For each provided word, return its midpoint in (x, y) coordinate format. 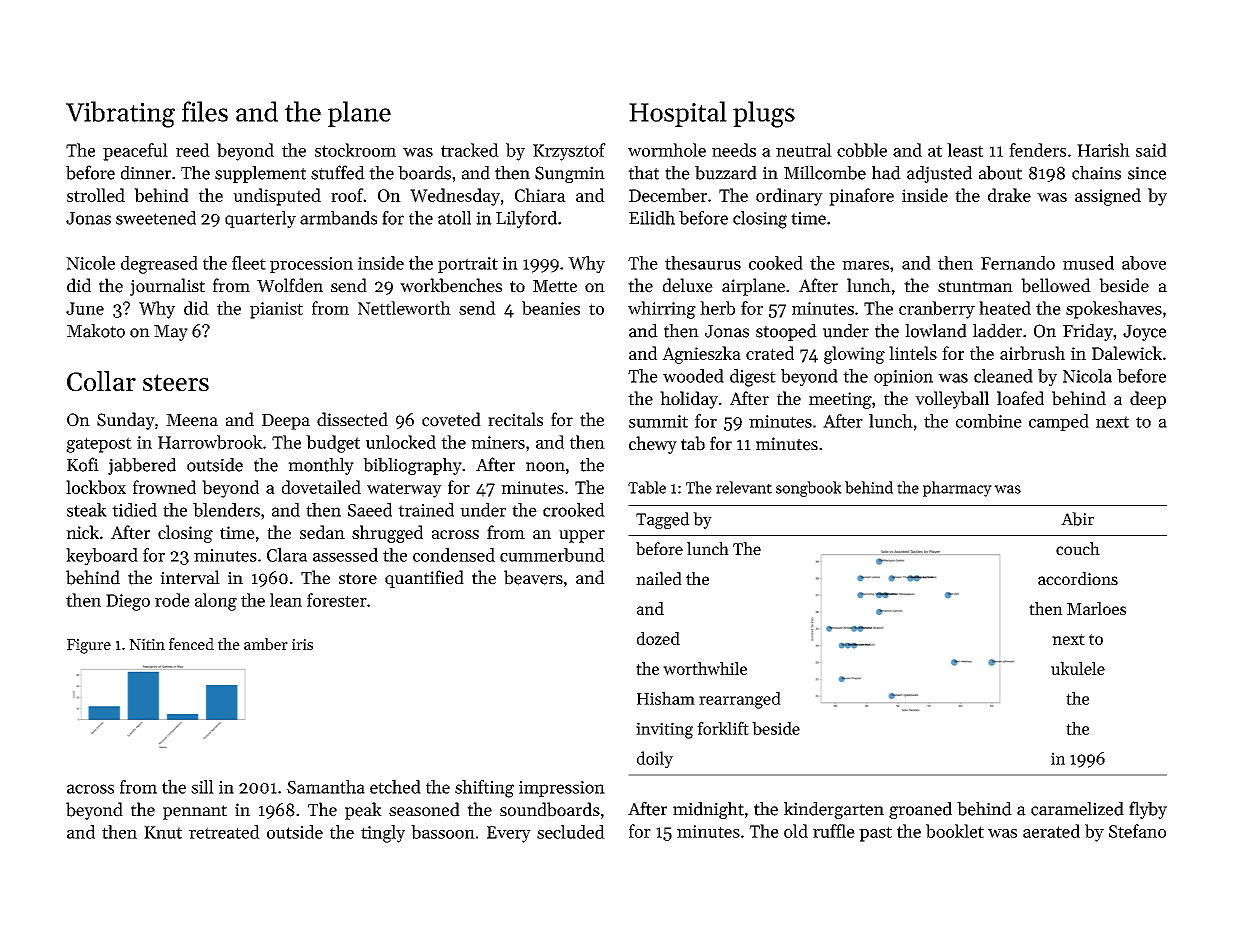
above (1144, 263)
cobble (862, 150)
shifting (484, 789)
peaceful (135, 152)
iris (302, 644)
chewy (653, 445)
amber (266, 644)
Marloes (1096, 608)
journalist (167, 287)
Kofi (83, 464)
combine (989, 421)
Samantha (326, 787)
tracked (470, 150)
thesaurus (703, 263)
